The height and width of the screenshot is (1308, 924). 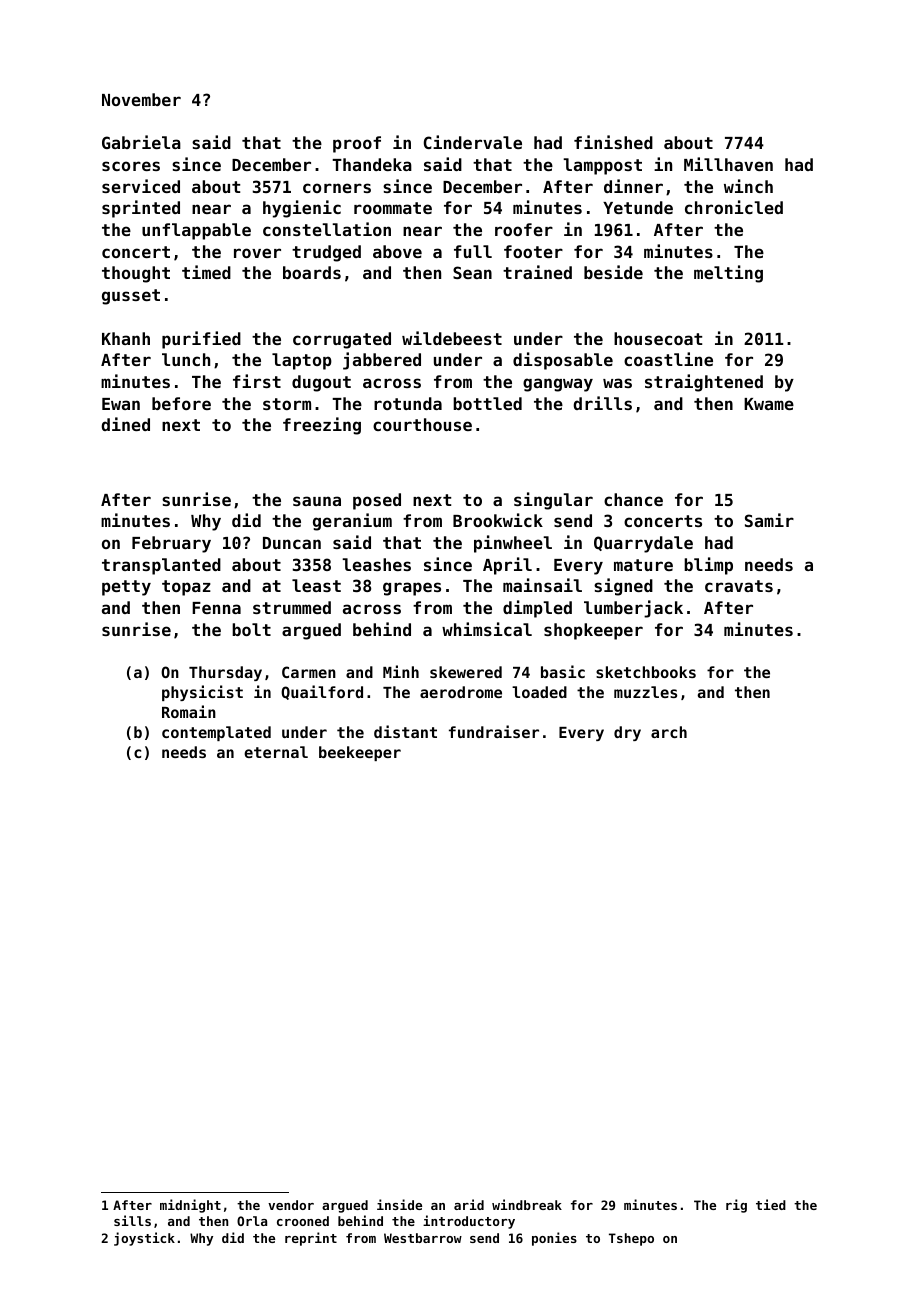 What do you see at coordinates (736, 1206) in the screenshot?
I see `rig` at bounding box center [736, 1206].
